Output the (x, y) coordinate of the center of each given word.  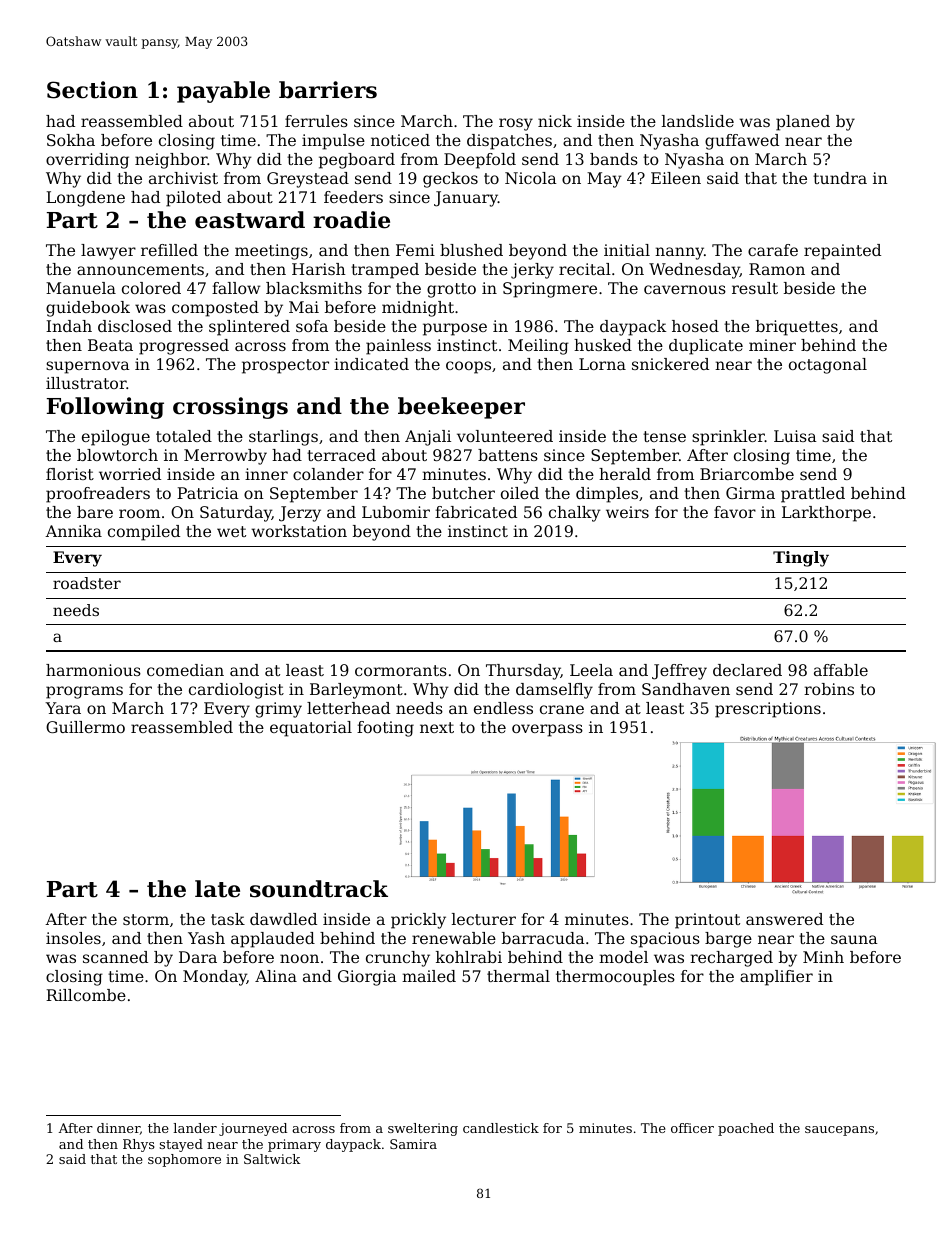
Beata (110, 345)
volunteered (505, 436)
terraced (341, 455)
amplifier (776, 978)
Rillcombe (86, 995)
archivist (183, 178)
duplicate (706, 347)
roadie (351, 220)
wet (231, 531)
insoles (73, 938)
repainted (842, 252)
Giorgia (367, 978)
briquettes (797, 328)
